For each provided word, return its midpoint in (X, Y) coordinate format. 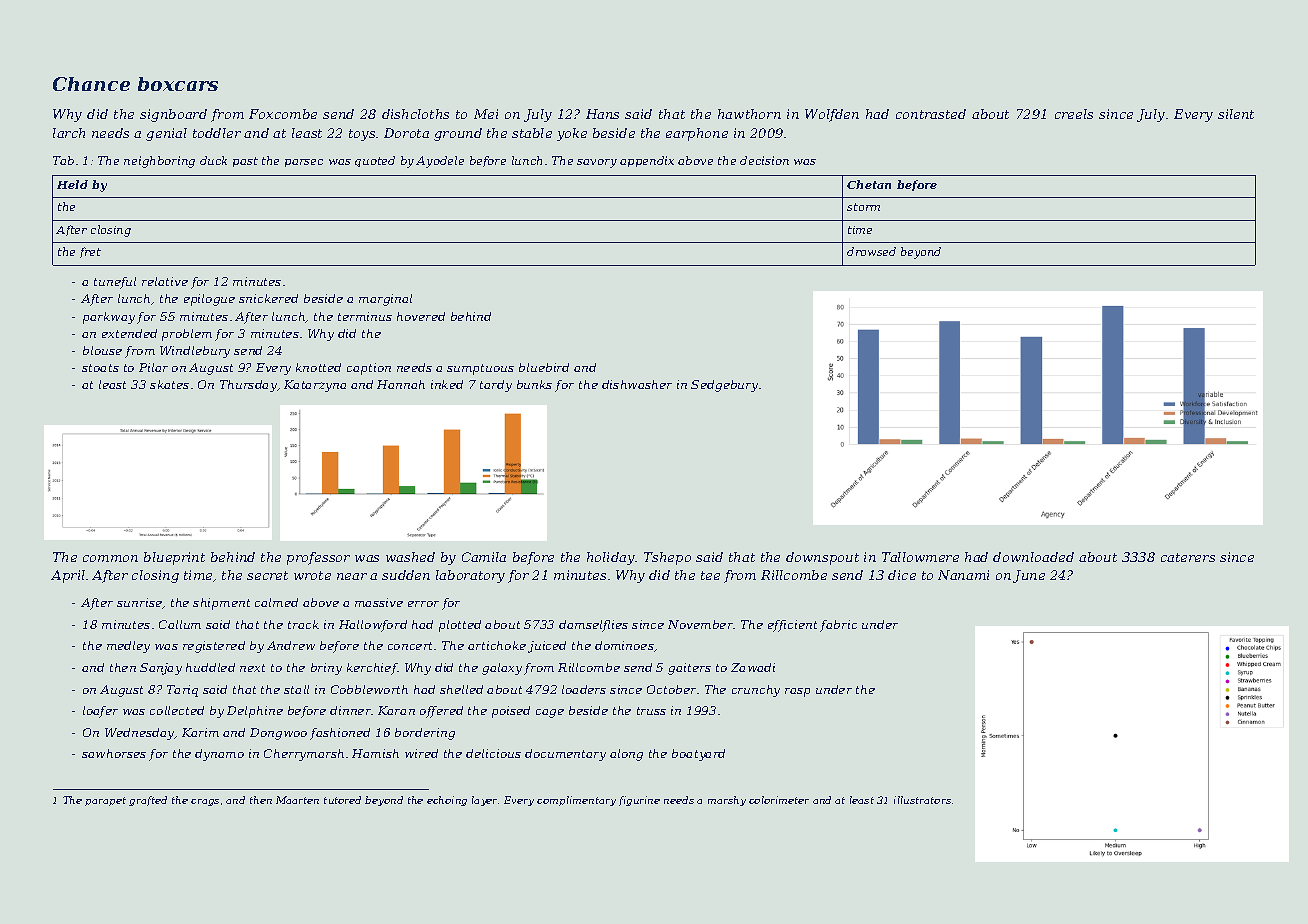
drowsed (871, 251)
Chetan (869, 184)
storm (863, 207)
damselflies (593, 626)
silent (1236, 114)
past (245, 162)
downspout (822, 558)
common (110, 558)
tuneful (115, 283)
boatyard (698, 755)
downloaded (1033, 557)
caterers (1188, 557)
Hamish (375, 753)
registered (214, 647)
